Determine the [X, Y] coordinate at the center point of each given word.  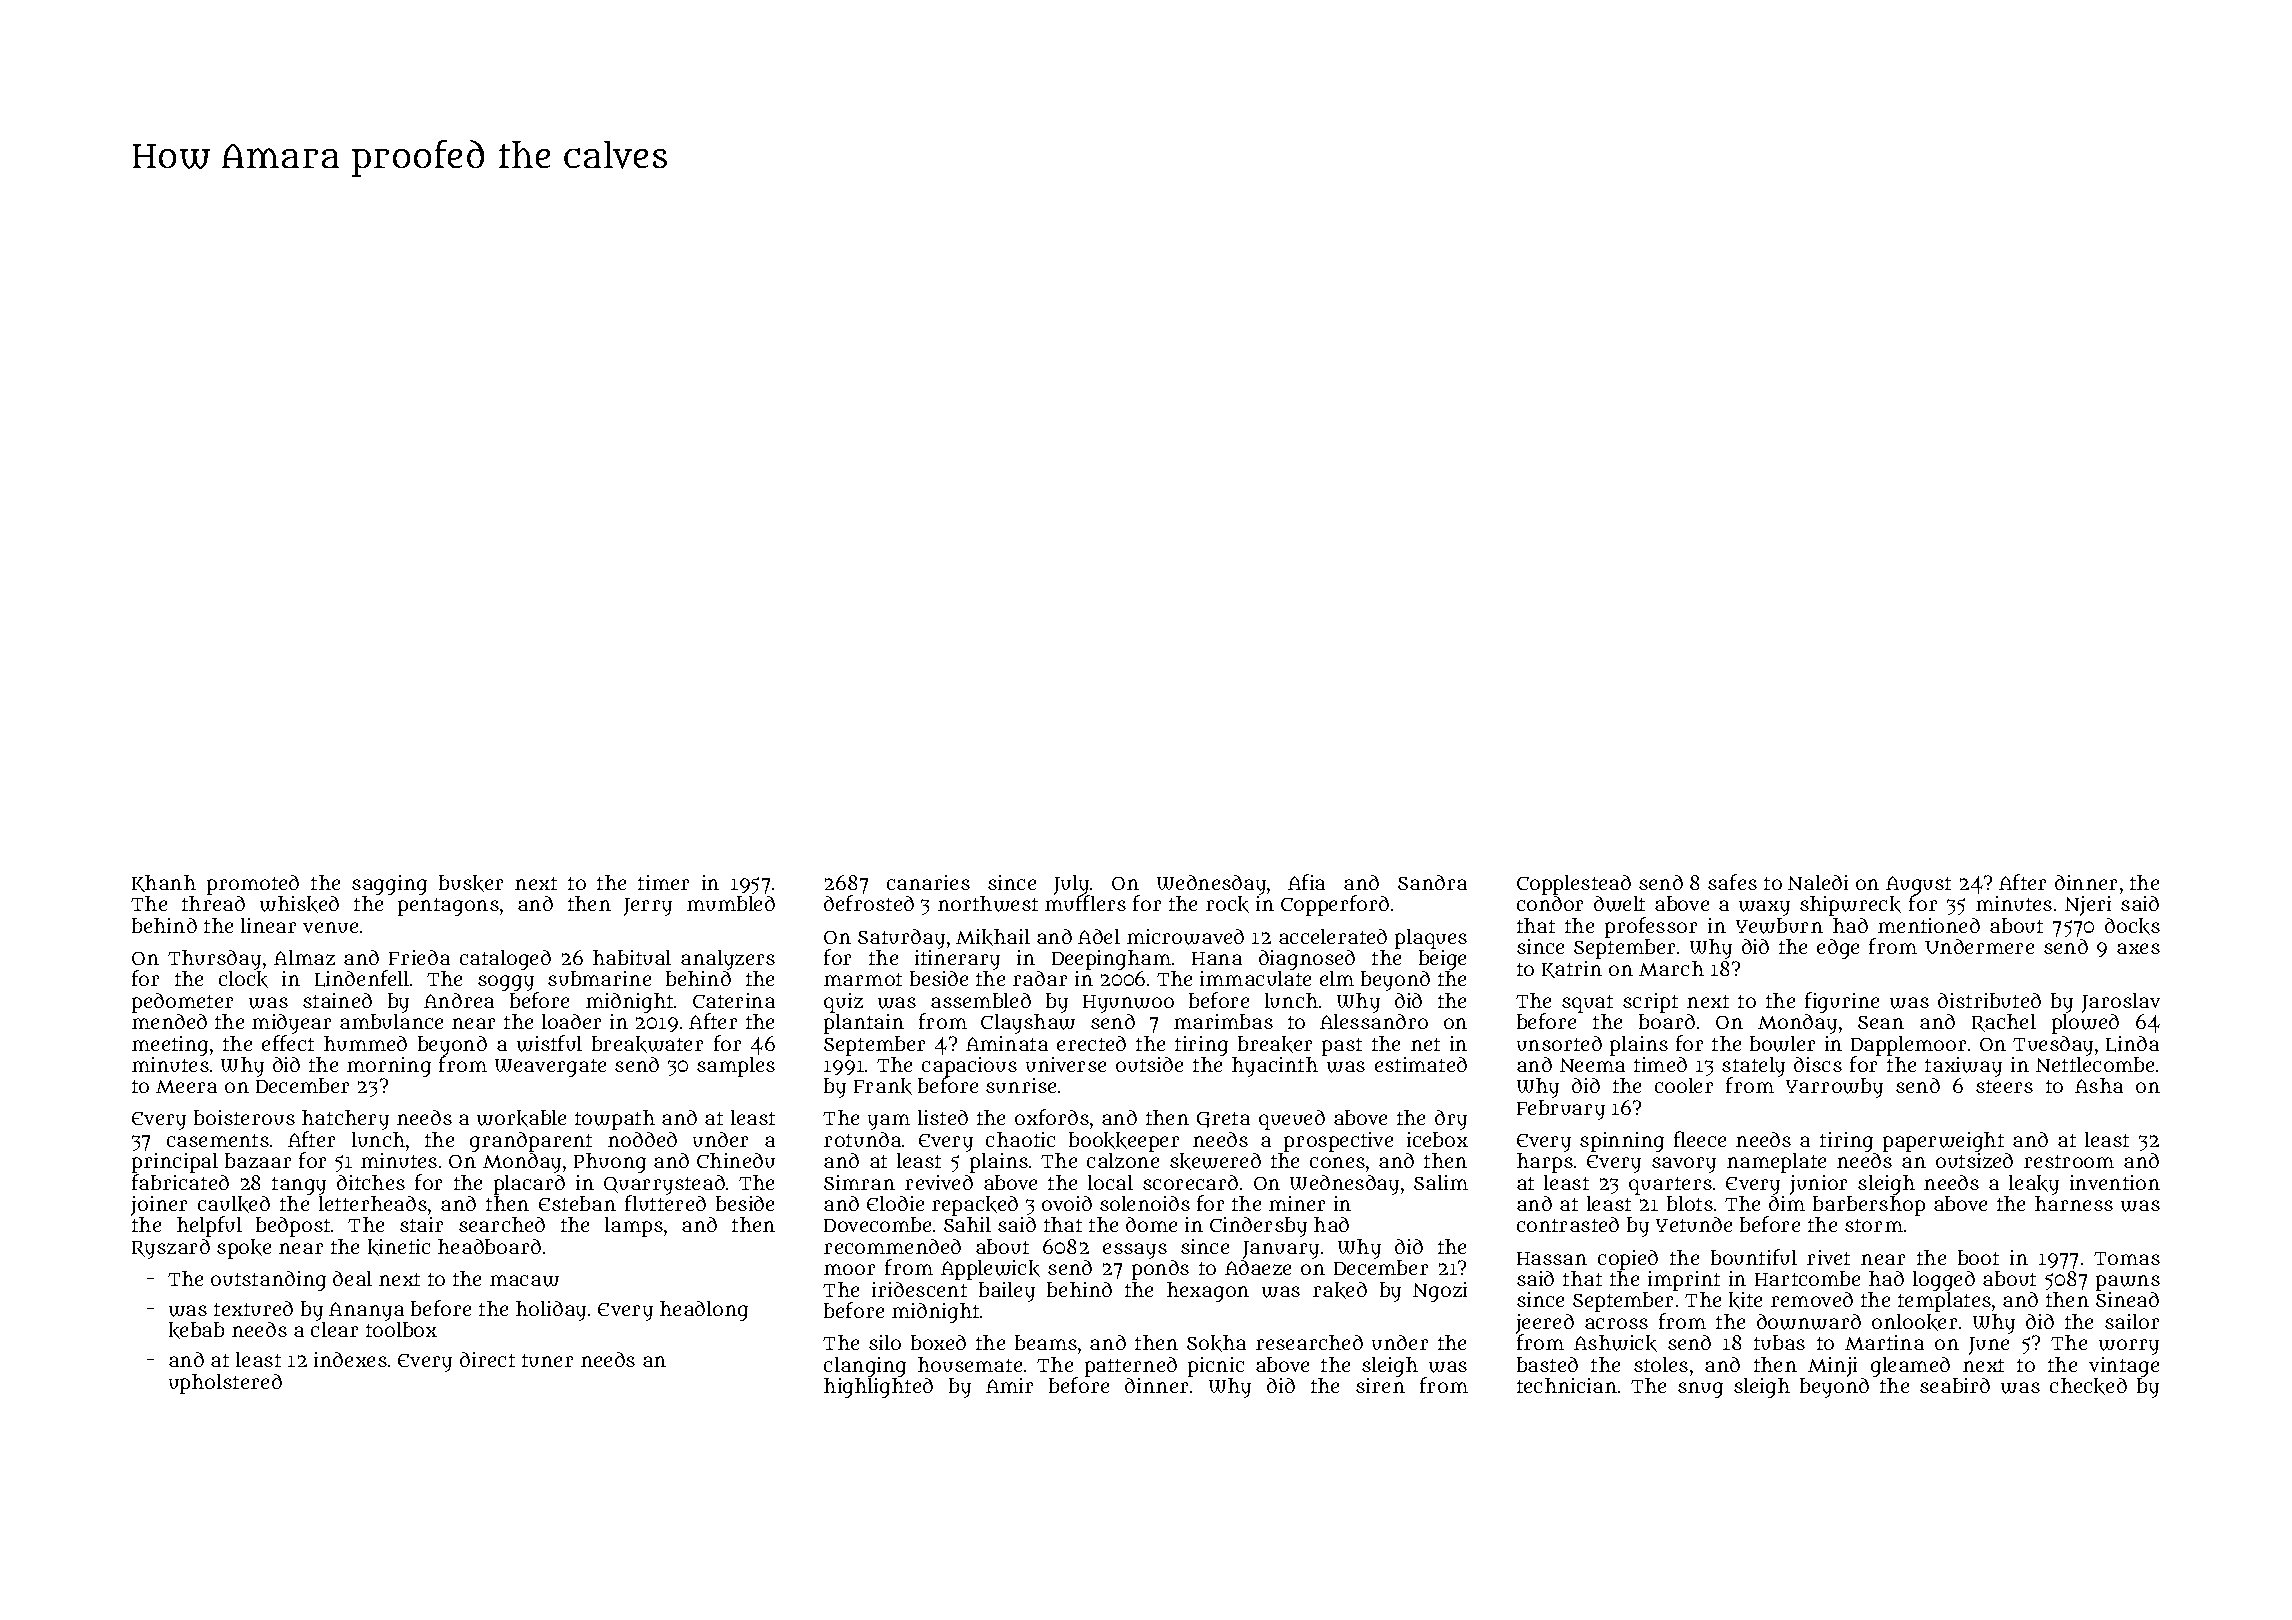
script [1650, 1003]
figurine [1842, 1002]
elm [1337, 978]
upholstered [225, 1384]
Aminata [1007, 1043]
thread [213, 903]
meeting [170, 1046]
